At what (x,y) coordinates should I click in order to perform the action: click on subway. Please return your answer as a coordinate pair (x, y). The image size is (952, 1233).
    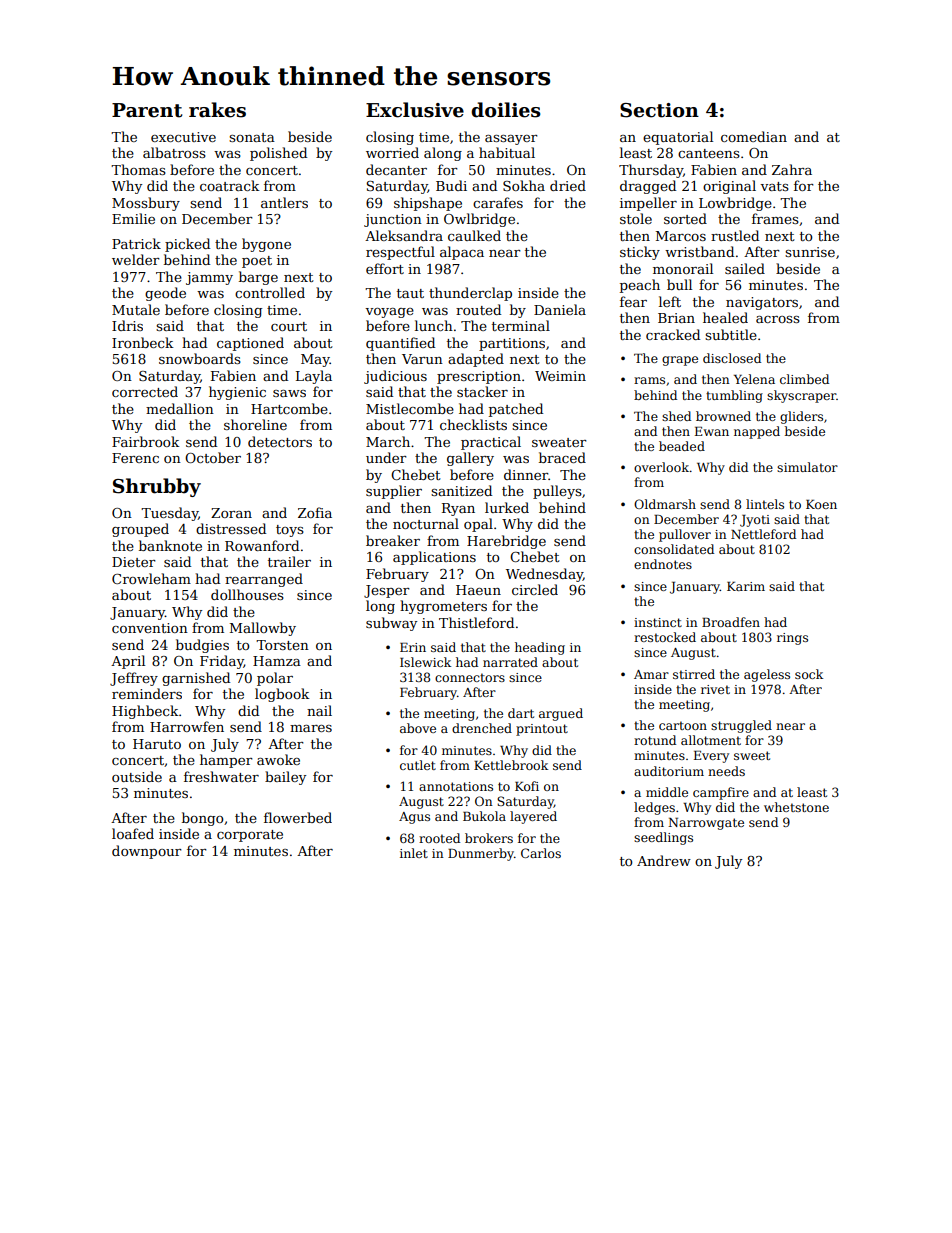
    Looking at the image, I should click on (391, 624).
